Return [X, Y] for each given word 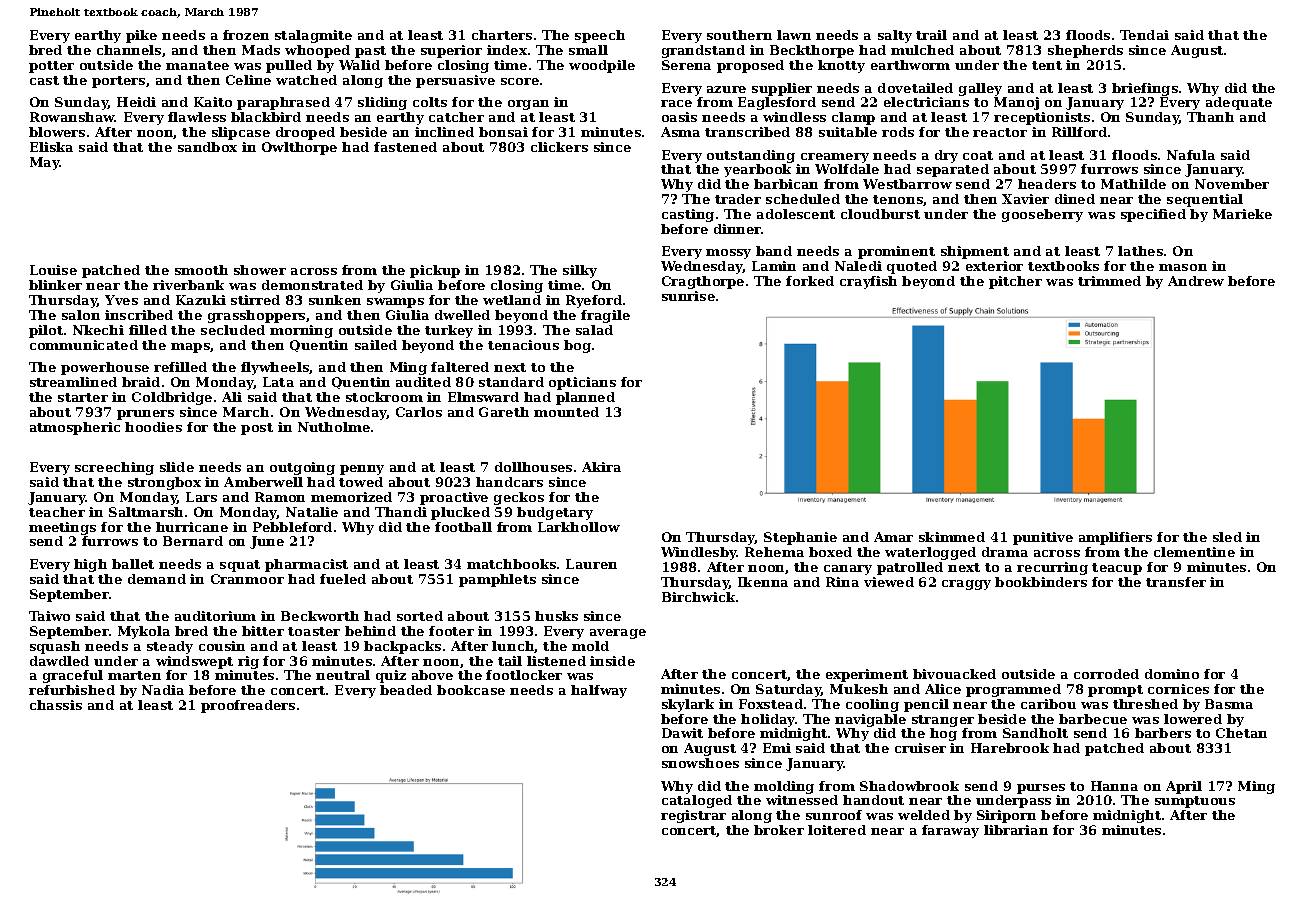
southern [739, 35]
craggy [966, 585]
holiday [768, 720]
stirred [255, 300]
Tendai [1144, 35]
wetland [512, 300]
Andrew [1196, 281]
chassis [56, 705]
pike [141, 36]
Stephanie [800, 538]
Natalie [312, 512]
